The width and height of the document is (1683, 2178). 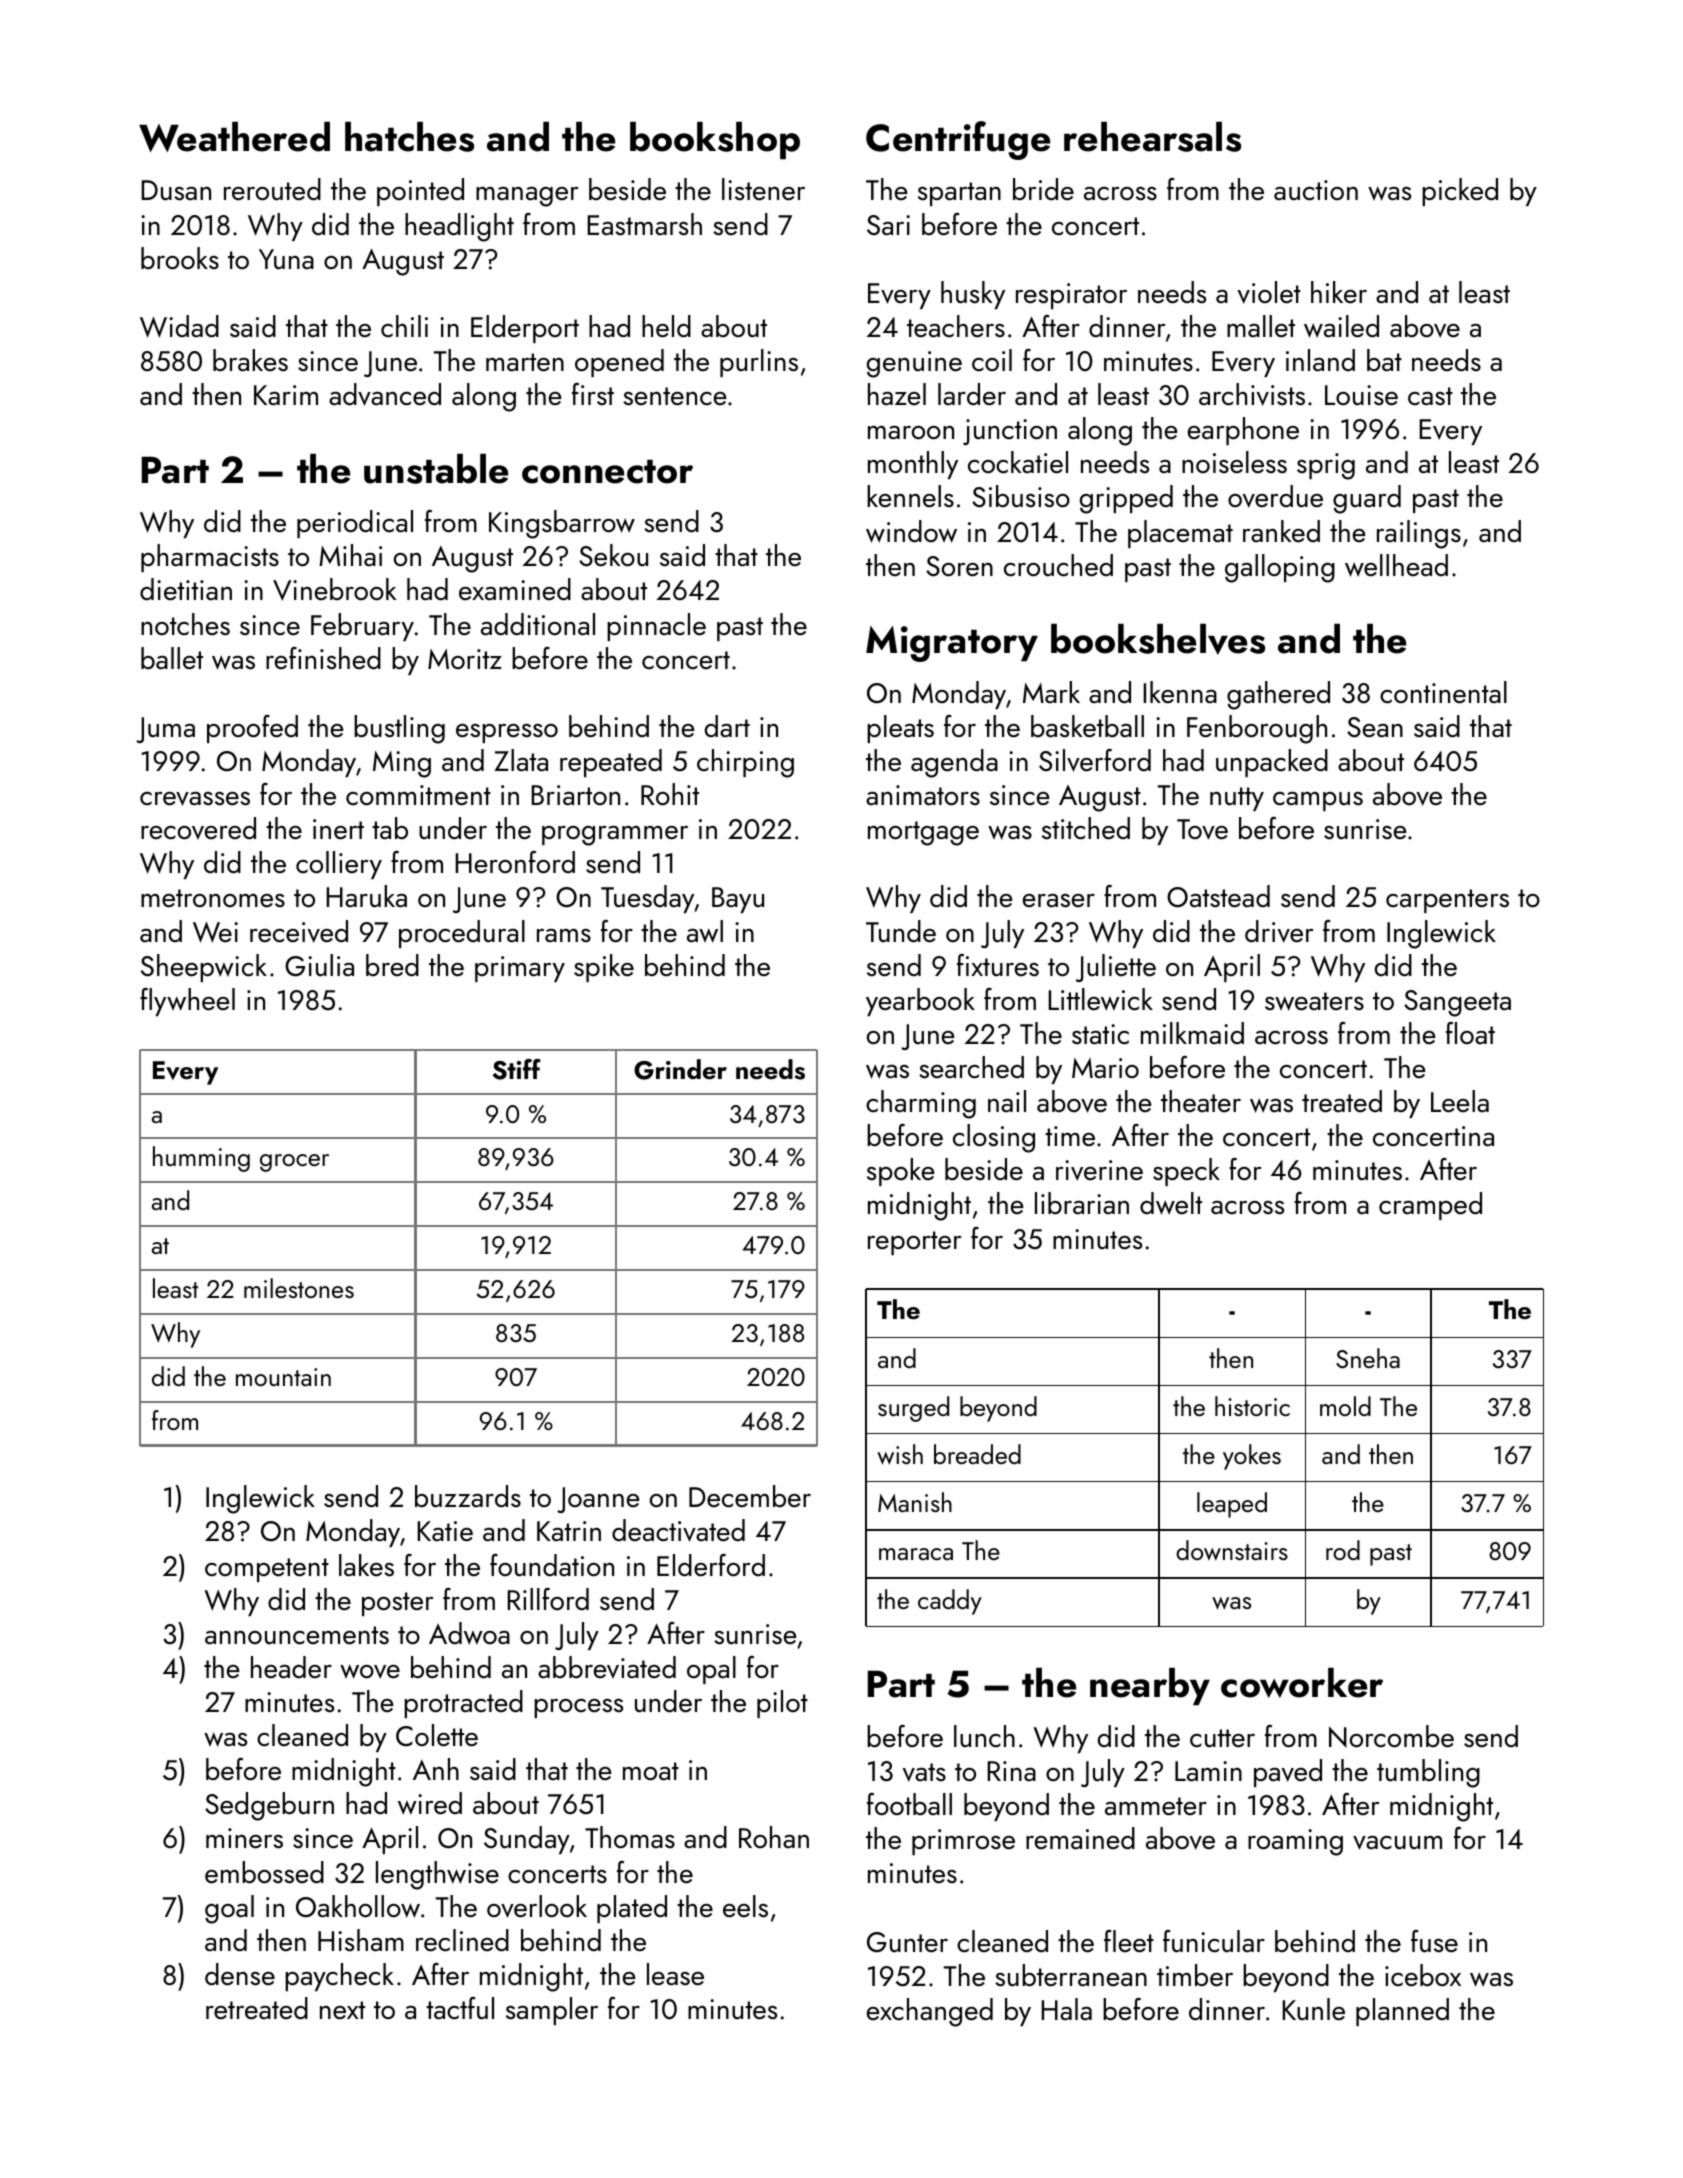 I want to click on picked, so click(x=1460, y=192).
